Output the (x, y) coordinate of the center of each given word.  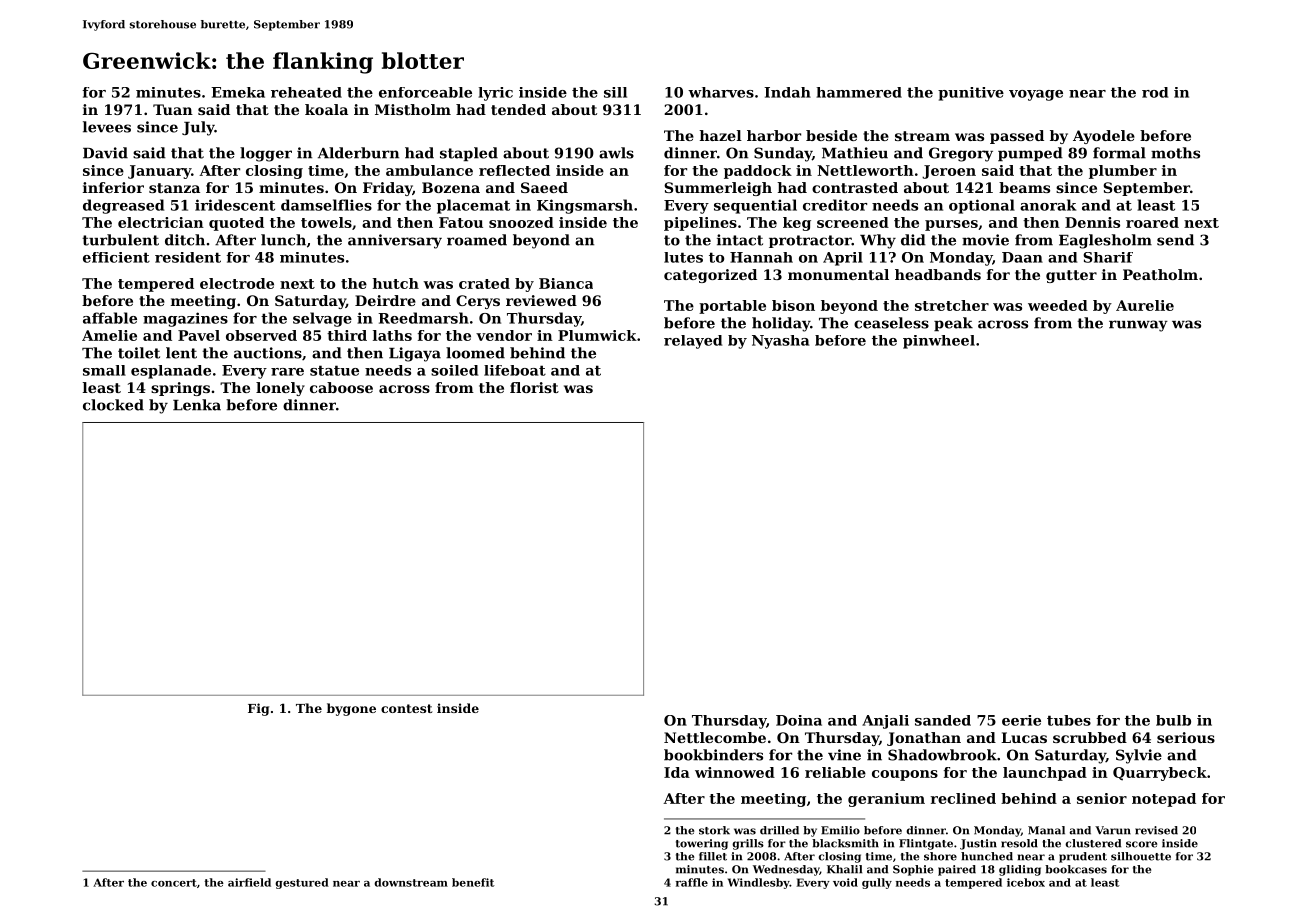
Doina (799, 720)
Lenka (197, 405)
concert (174, 883)
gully (877, 883)
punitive (971, 94)
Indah (787, 92)
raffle (692, 882)
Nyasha (780, 342)
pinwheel (939, 342)
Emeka (238, 92)
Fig (258, 709)
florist (534, 387)
